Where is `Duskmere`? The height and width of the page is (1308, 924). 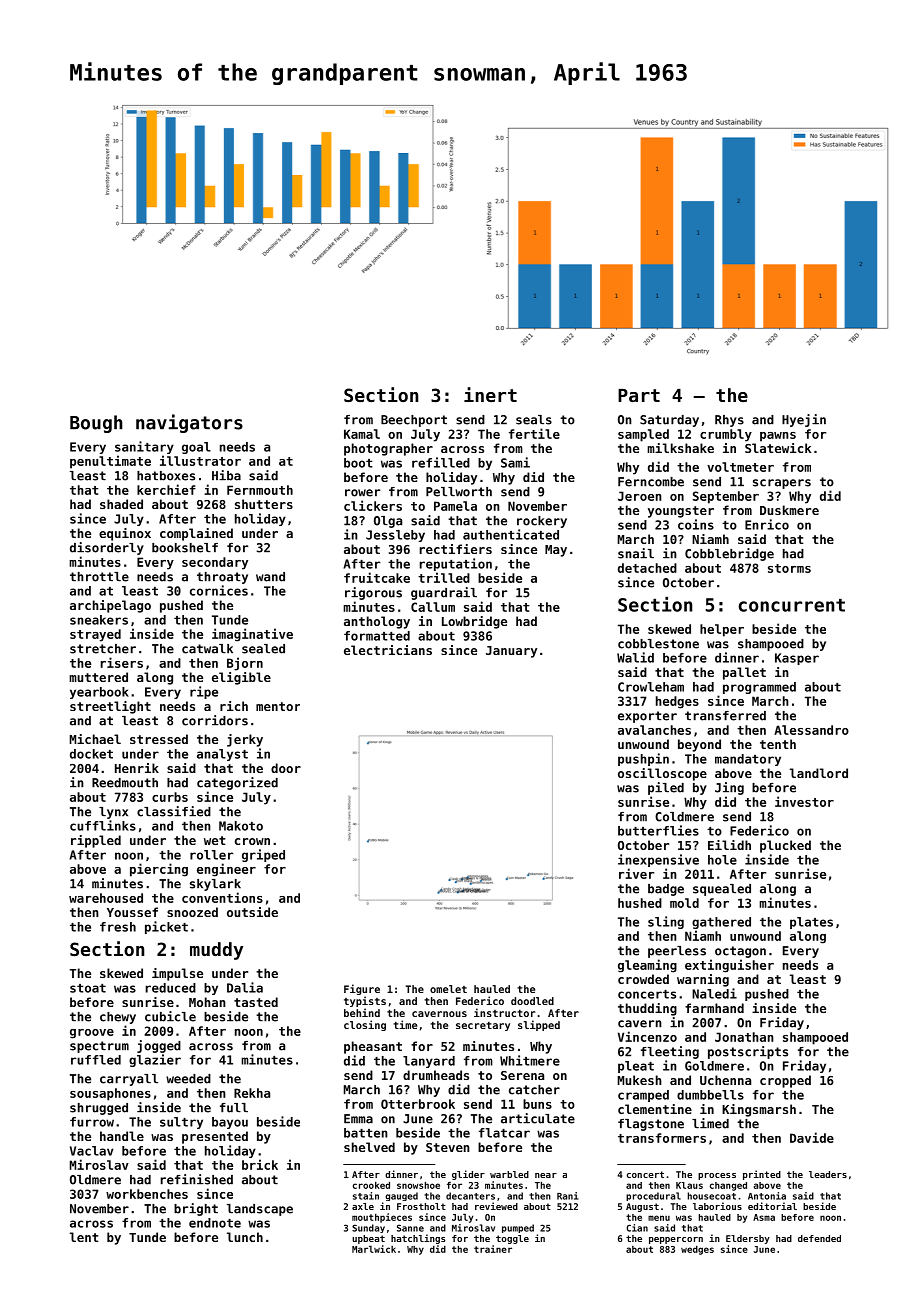 Duskmere is located at coordinates (789, 510).
